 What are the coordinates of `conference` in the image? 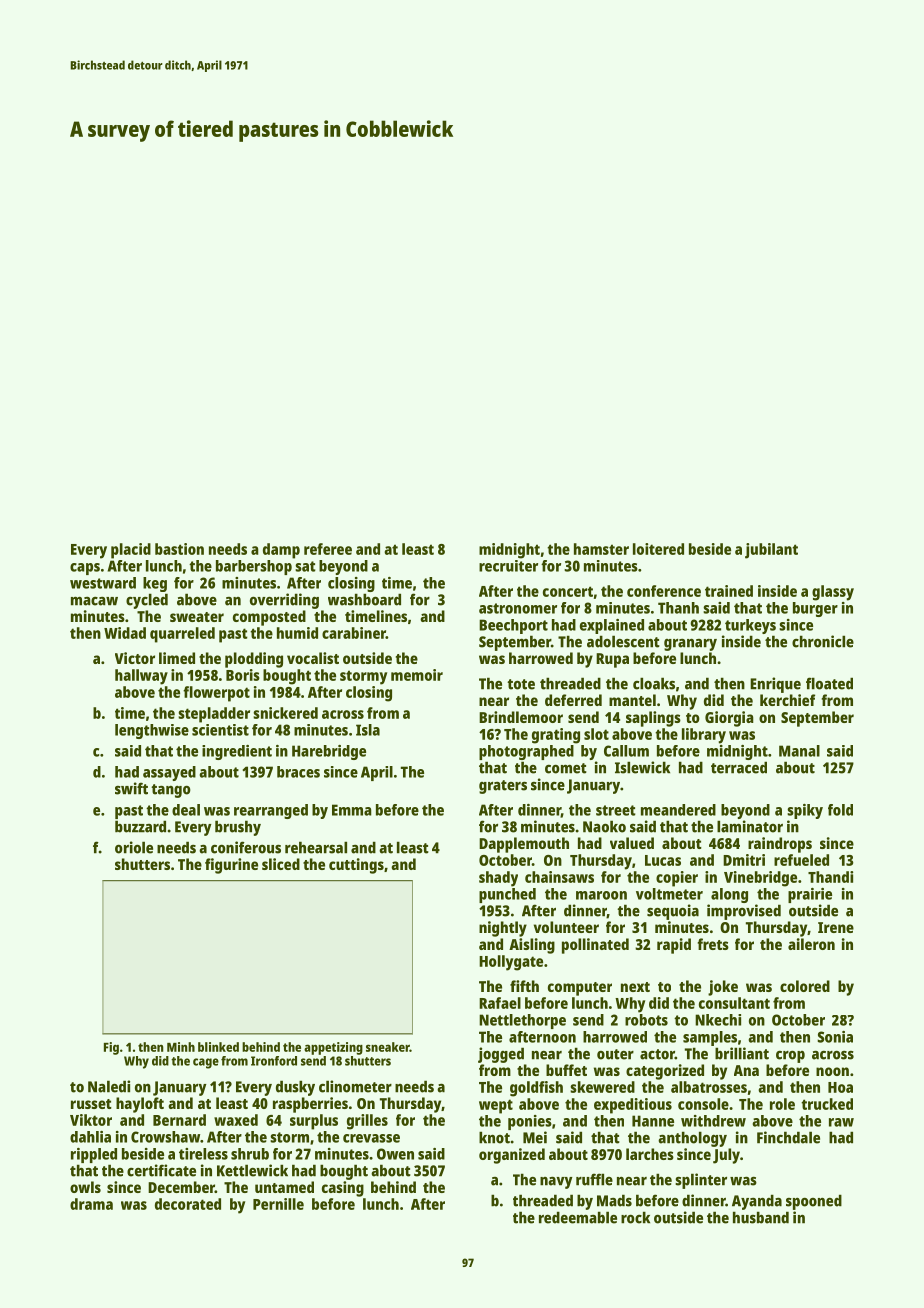 It's located at (664, 591).
